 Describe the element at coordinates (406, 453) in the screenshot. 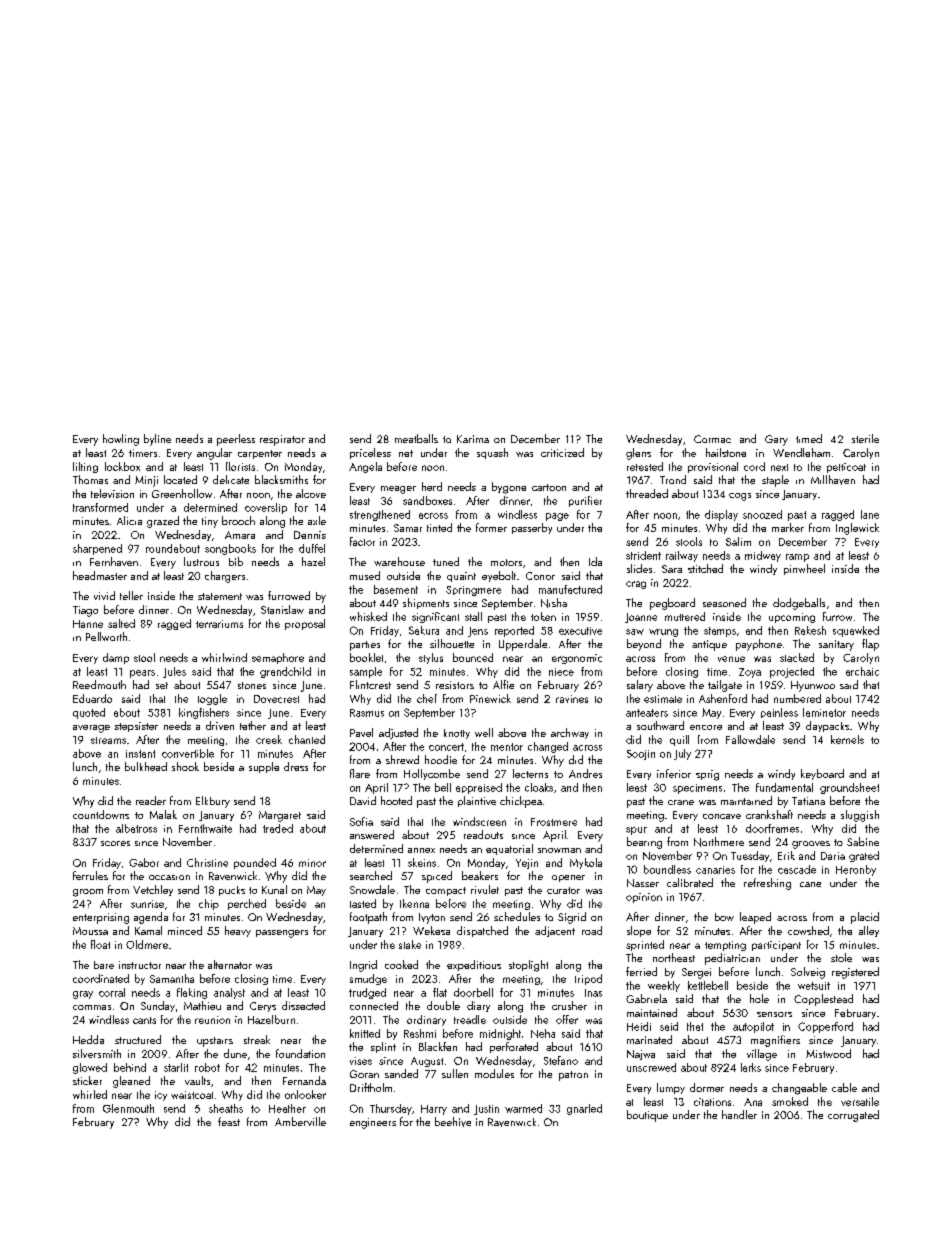

I see `net` at that location.
